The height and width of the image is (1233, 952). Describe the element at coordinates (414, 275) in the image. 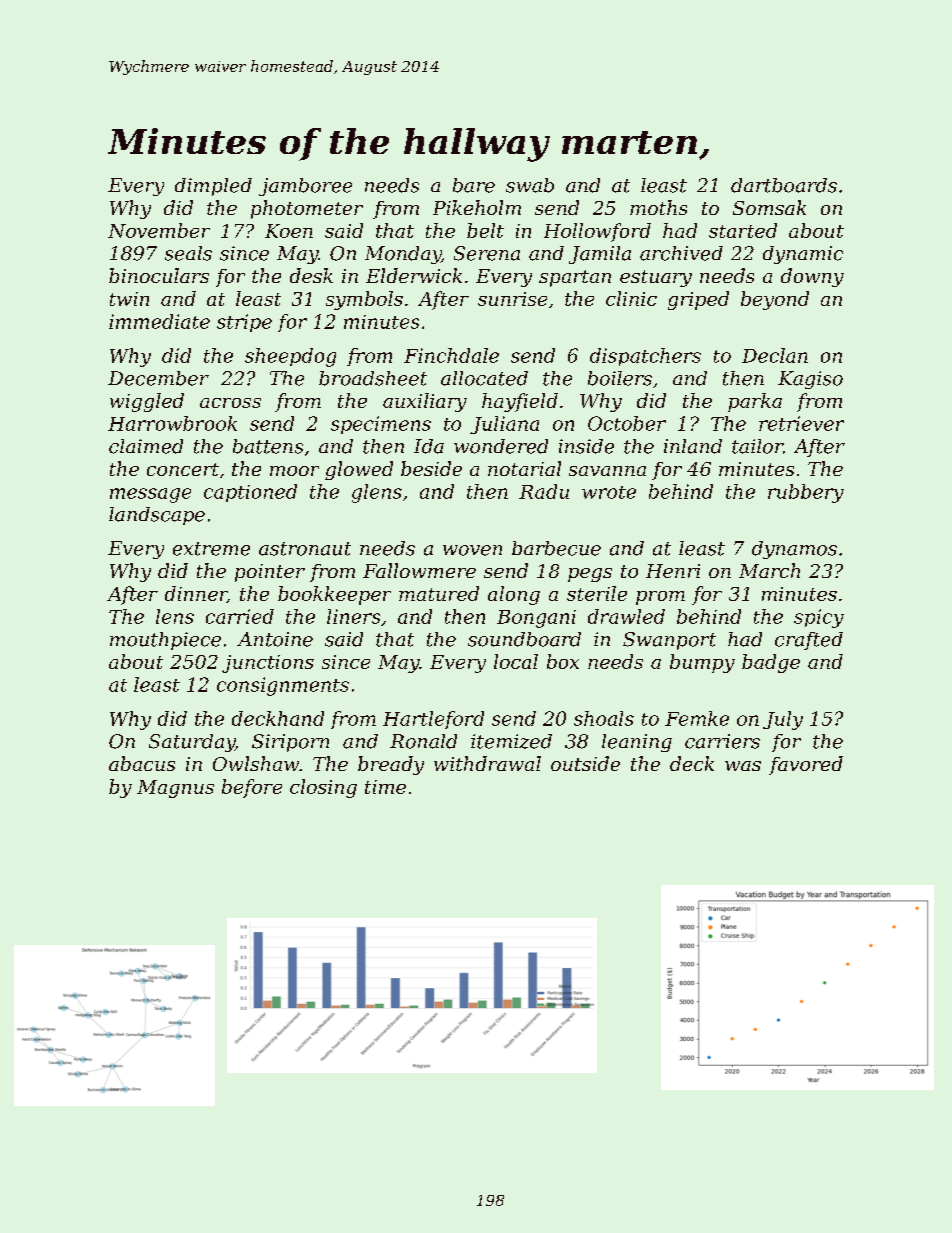

I see `Elderwick` at that location.
